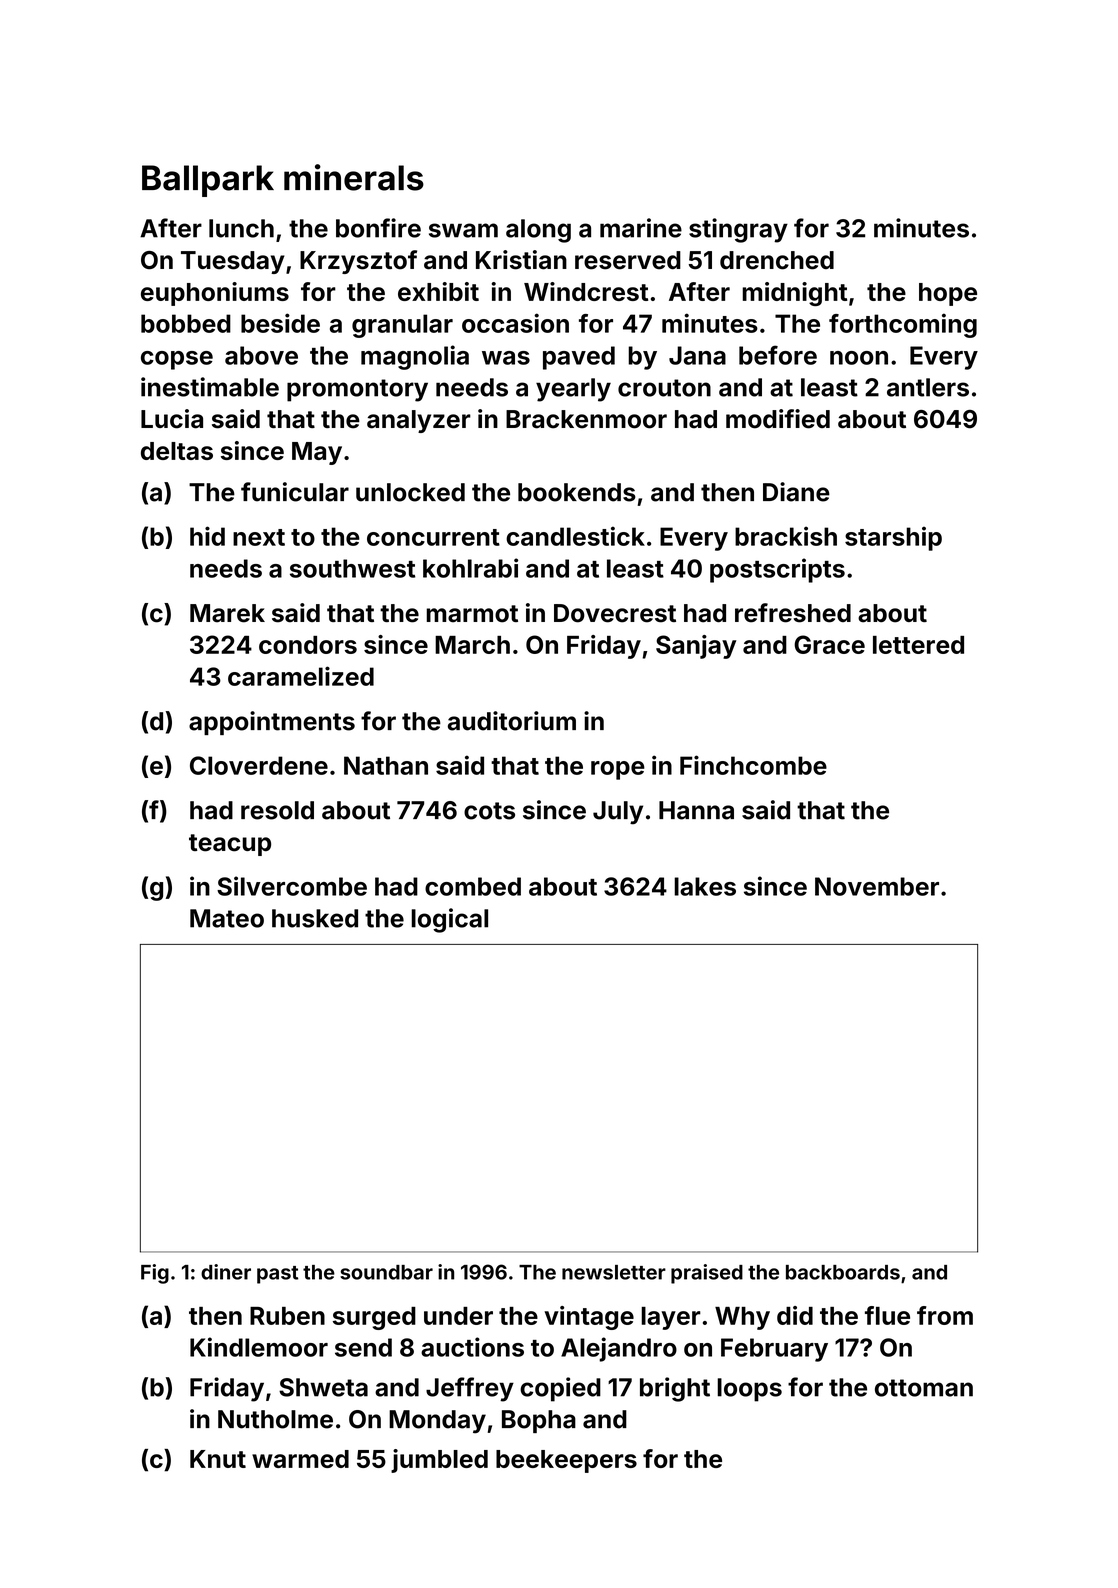 This screenshot has height=1588, width=1118. What do you see at coordinates (796, 492) in the screenshot?
I see `Diane` at bounding box center [796, 492].
